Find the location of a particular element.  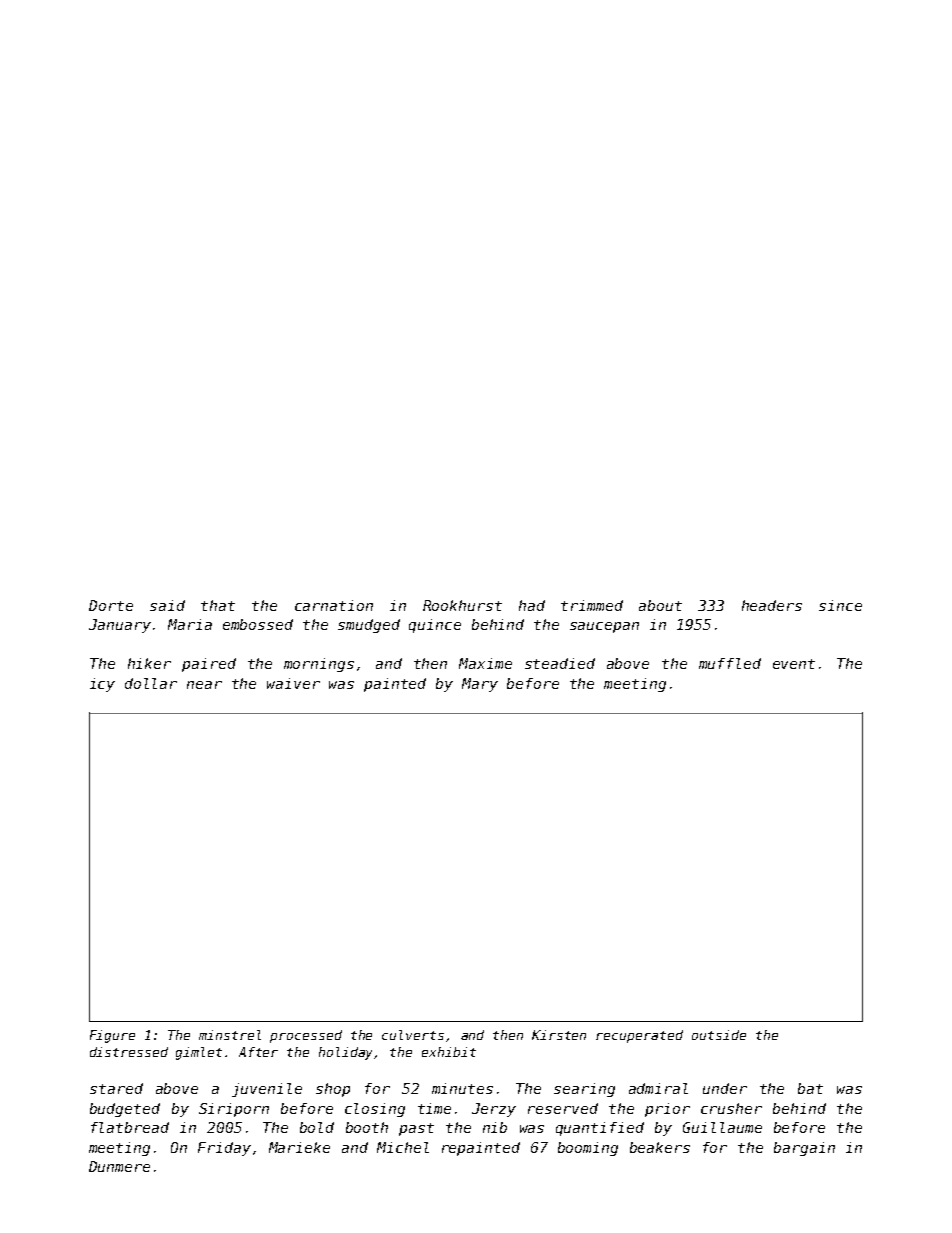

Michel is located at coordinates (403, 1147).
